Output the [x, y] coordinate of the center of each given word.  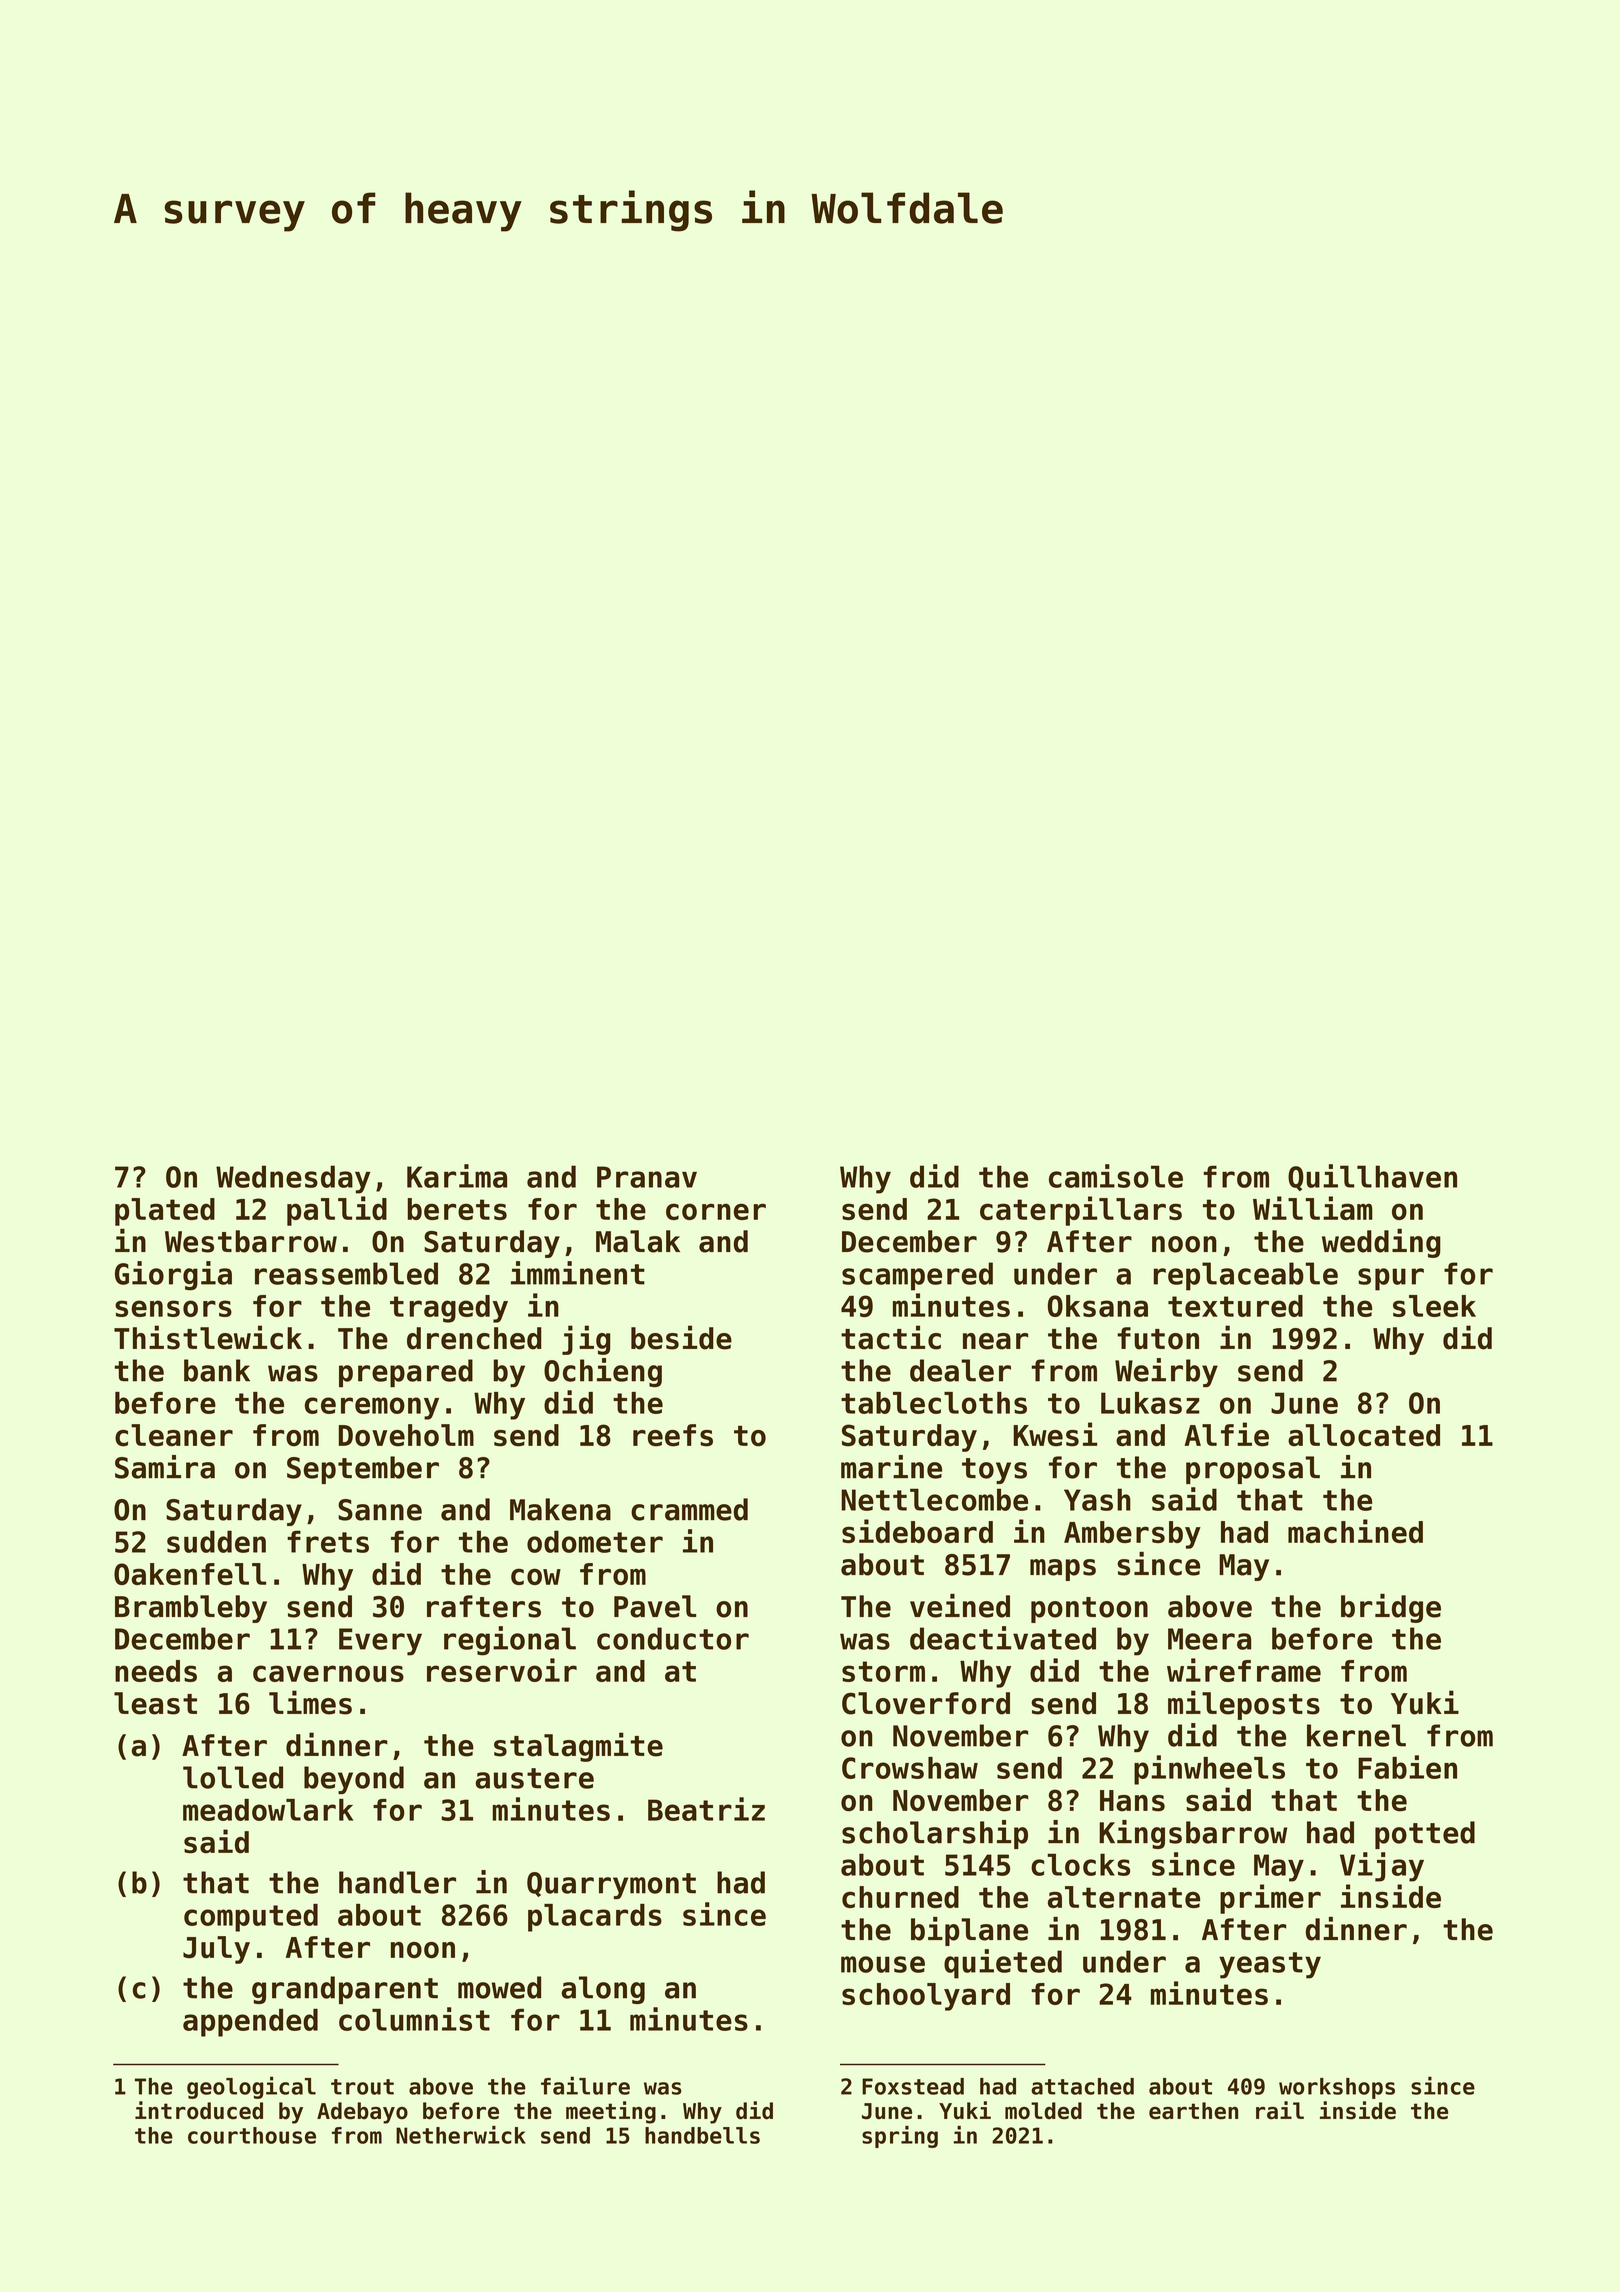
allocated [1364, 1435]
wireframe [1244, 1670]
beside [681, 1337]
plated [165, 1212]
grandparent [345, 1990]
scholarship [935, 1834]
